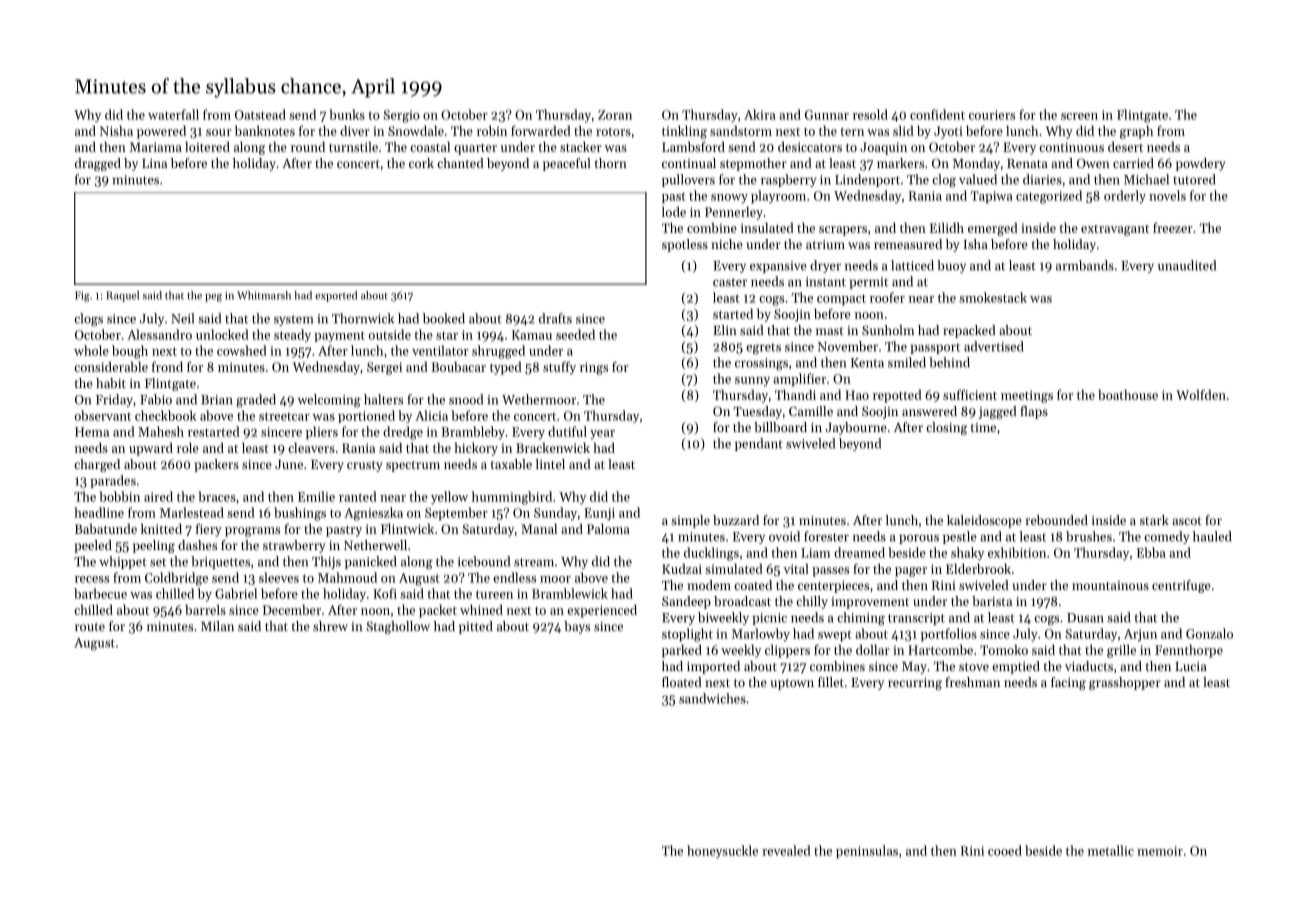  What do you see at coordinates (329, 401) in the screenshot?
I see `welcoming` at bounding box center [329, 401].
